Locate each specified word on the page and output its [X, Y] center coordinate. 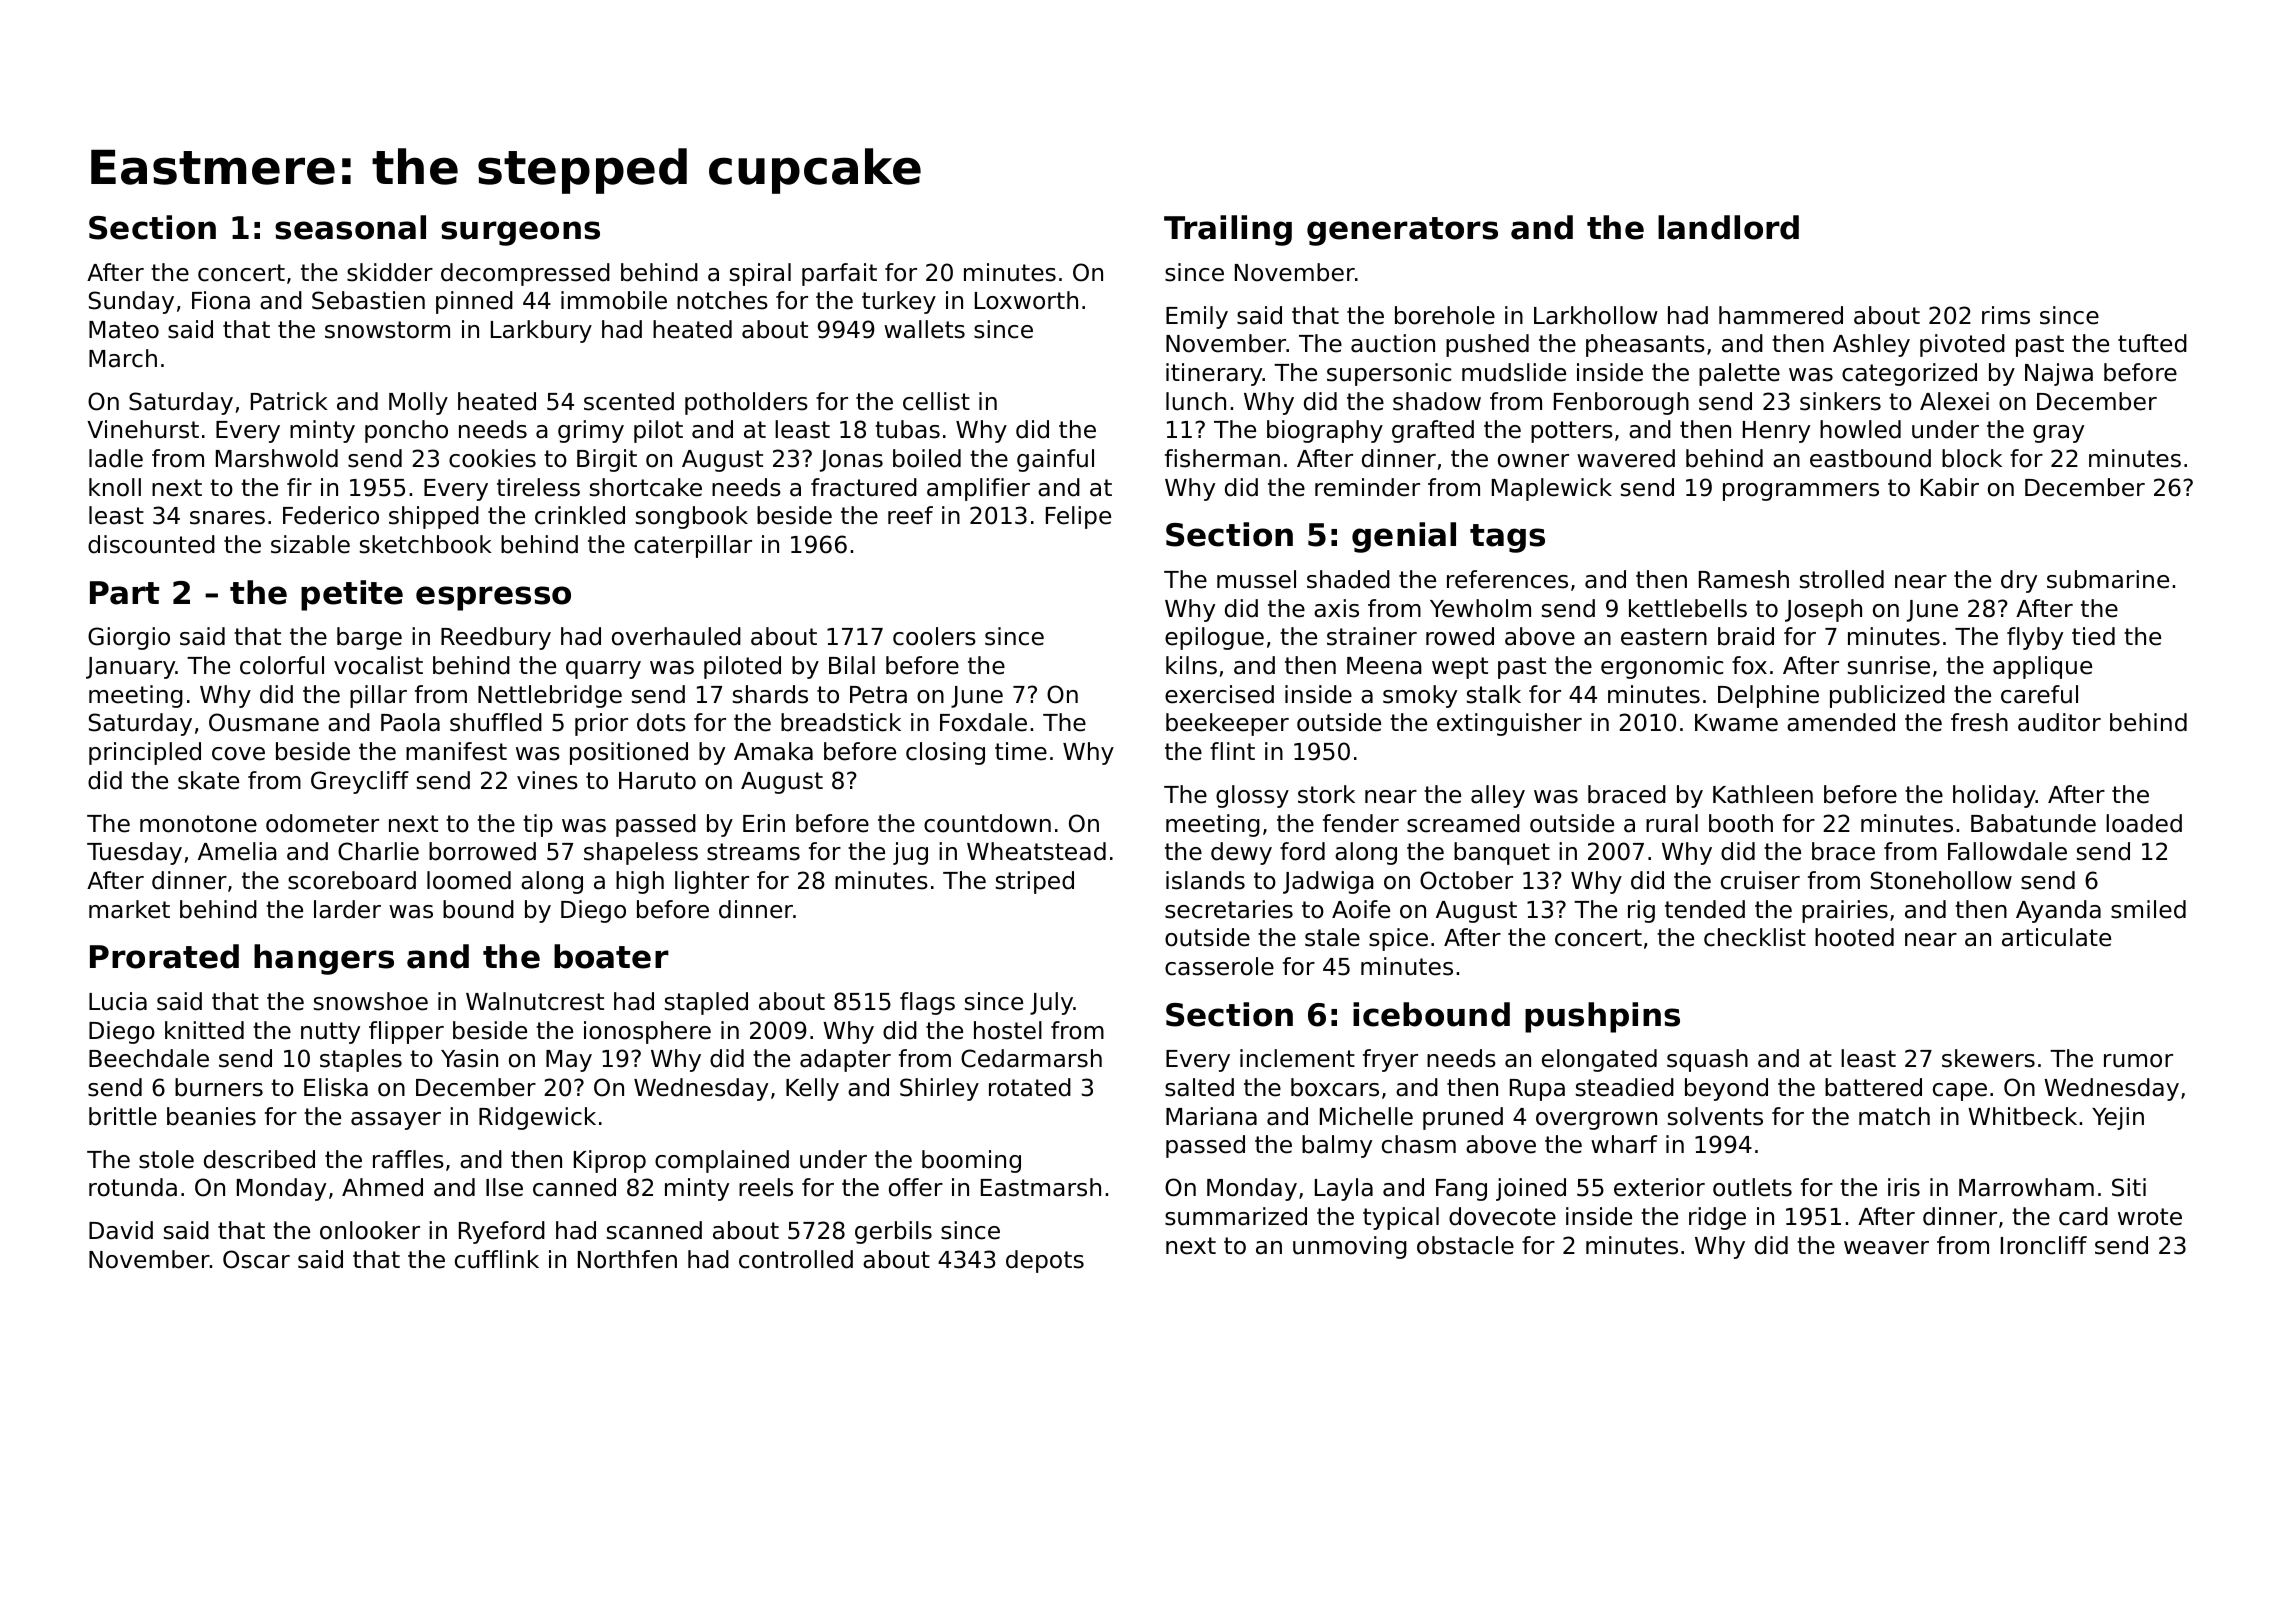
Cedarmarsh [1031, 1058]
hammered [1781, 315]
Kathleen [1763, 794]
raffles [408, 1159]
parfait [839, 274]
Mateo [124, 330]
